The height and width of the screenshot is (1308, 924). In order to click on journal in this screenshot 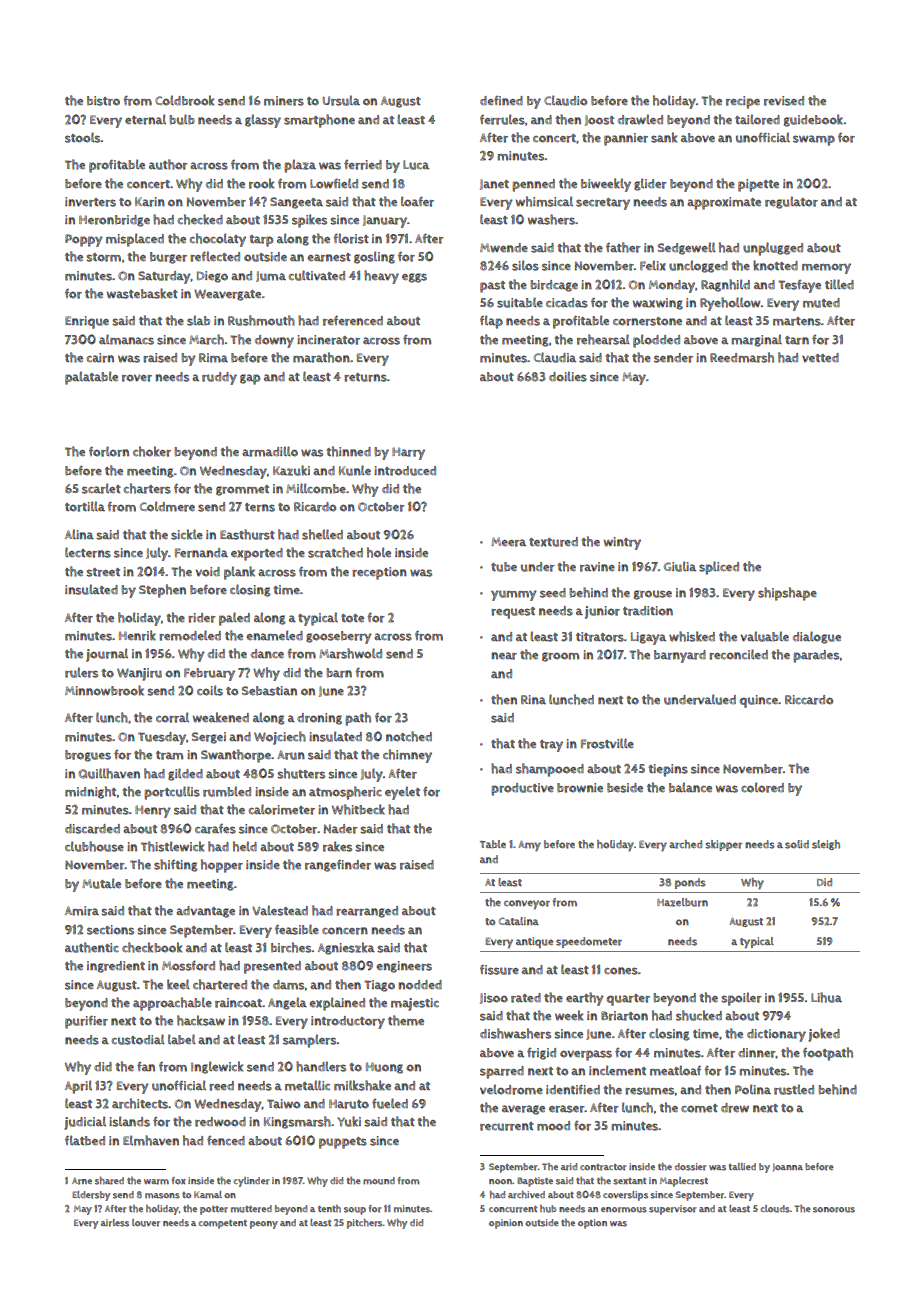, I will do `click(107, 655)`.
